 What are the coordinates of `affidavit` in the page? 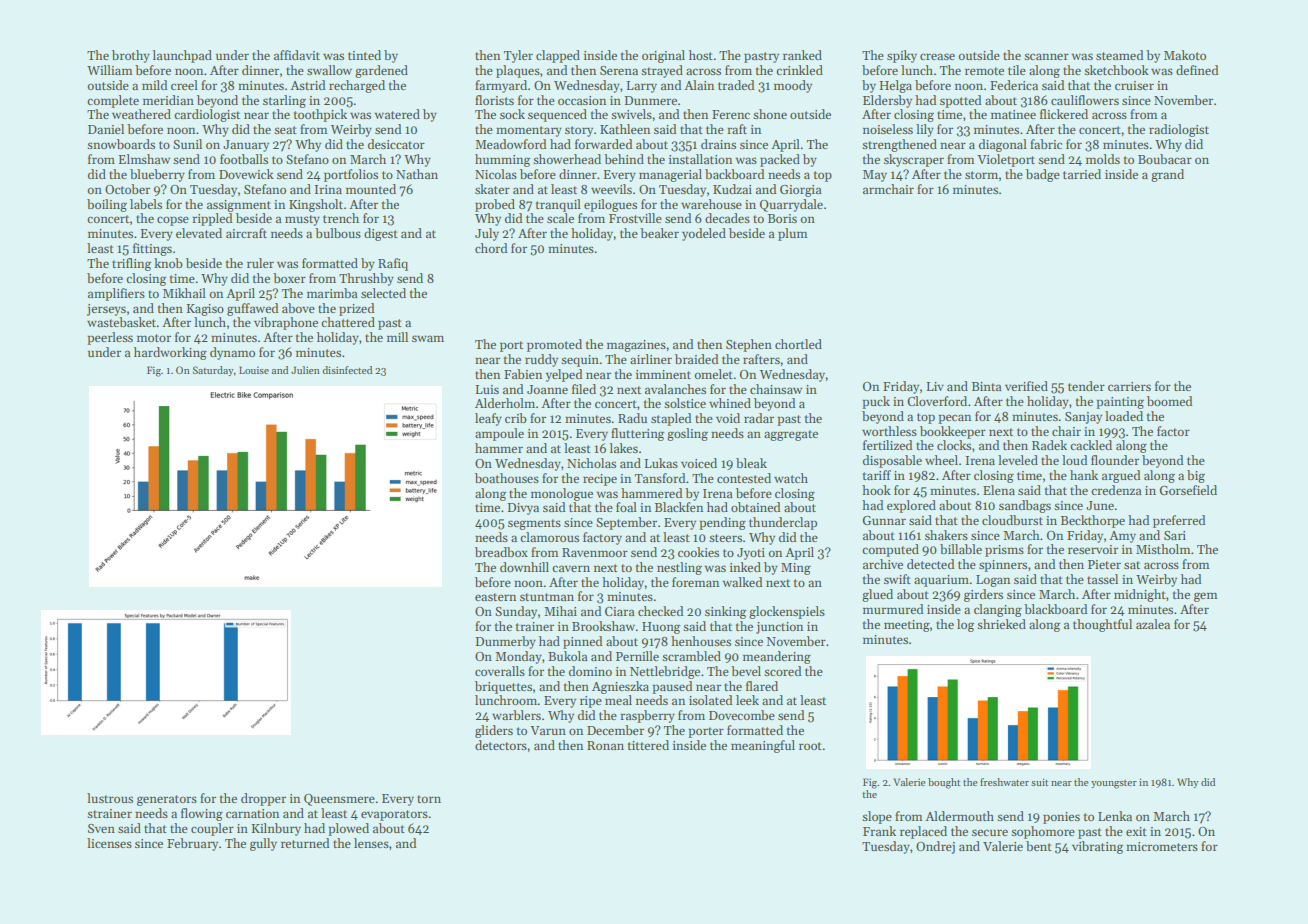 It's located at (297, 55).
